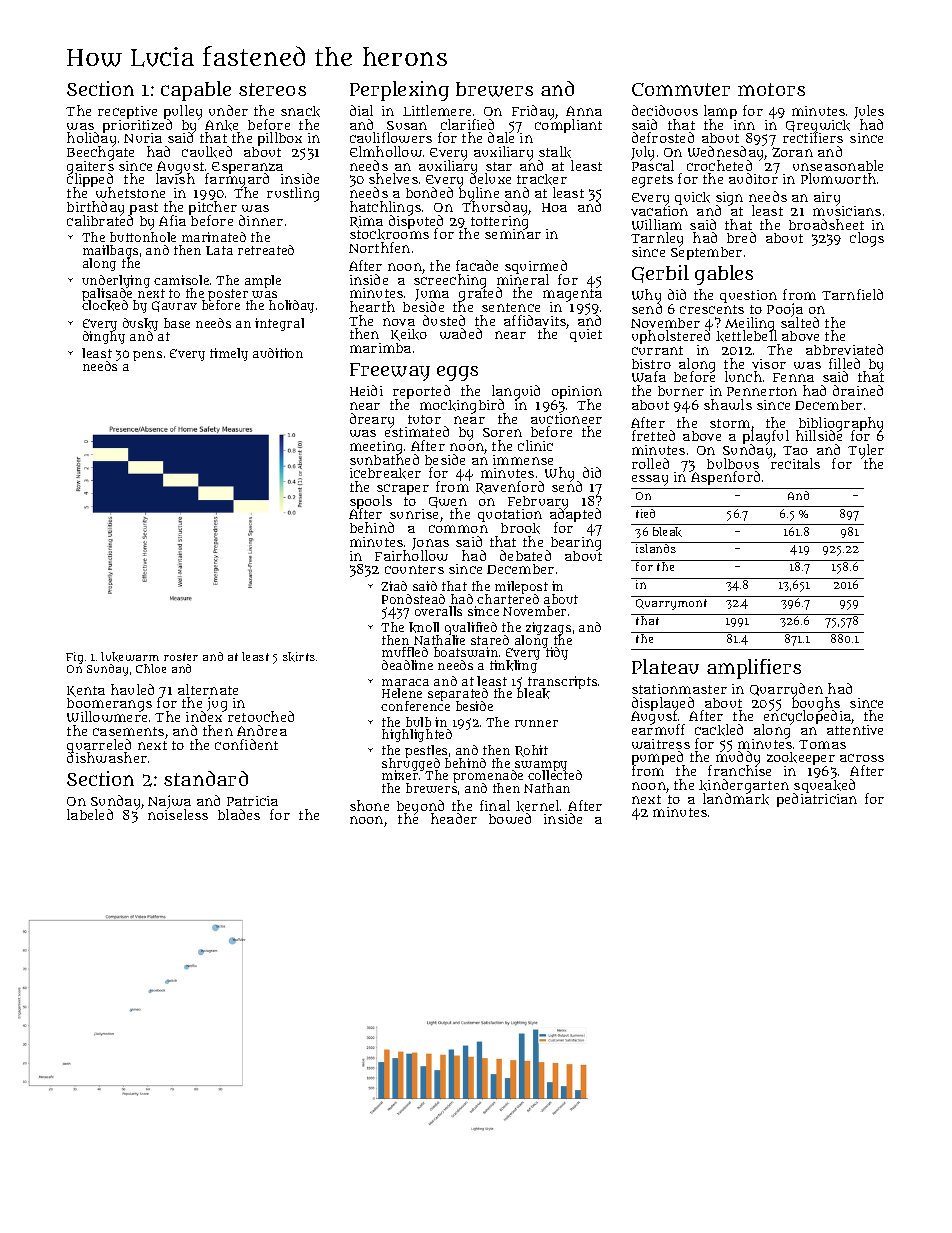  What do you see at coordinates (869, 112) in the document?
I see `Jules` at bounding box center [869, 112].
